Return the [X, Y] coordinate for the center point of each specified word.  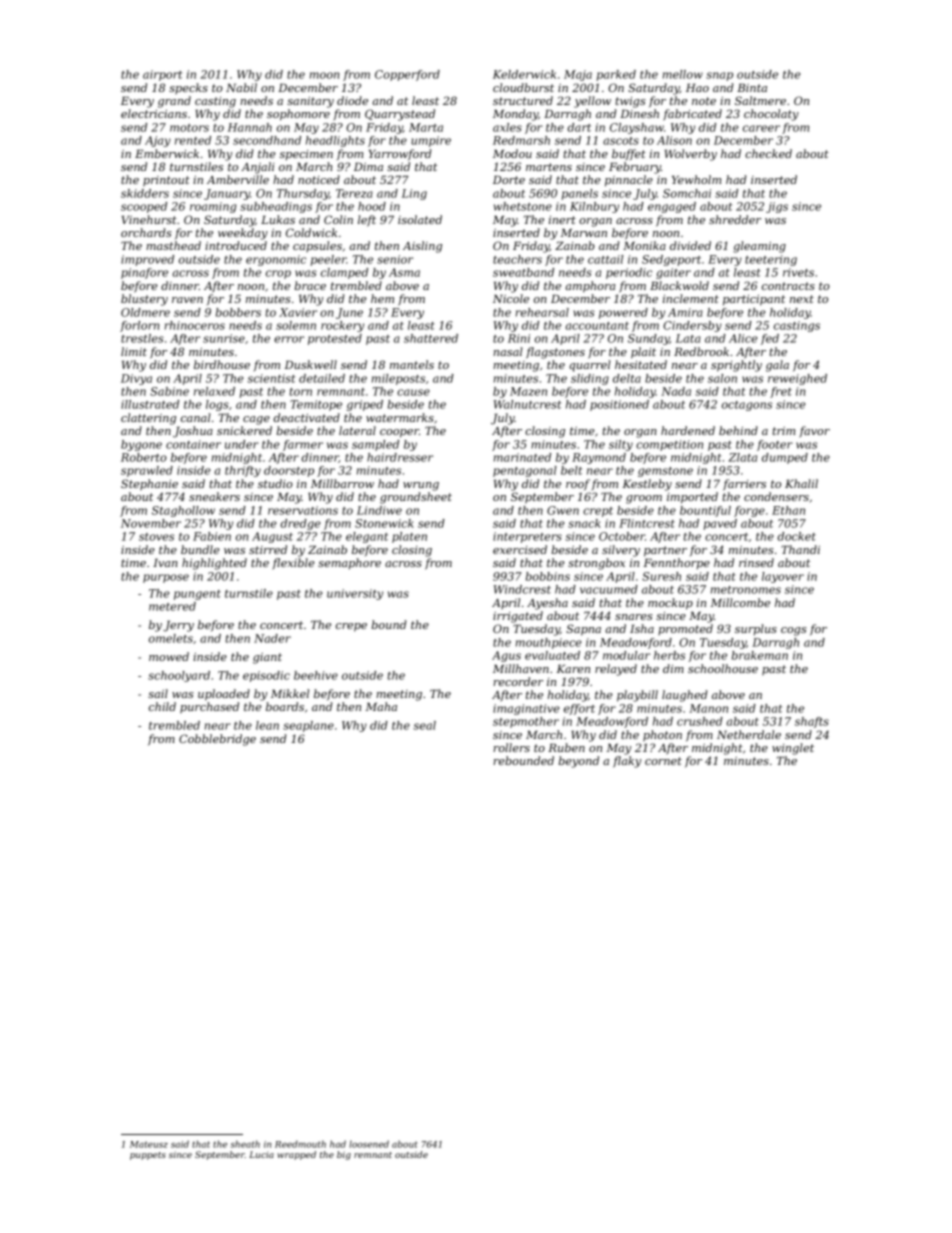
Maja [578, 75]
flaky [627, 762]
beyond [578, 762]
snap [719, 76]
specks [188, 88]
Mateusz [149, 1144]
